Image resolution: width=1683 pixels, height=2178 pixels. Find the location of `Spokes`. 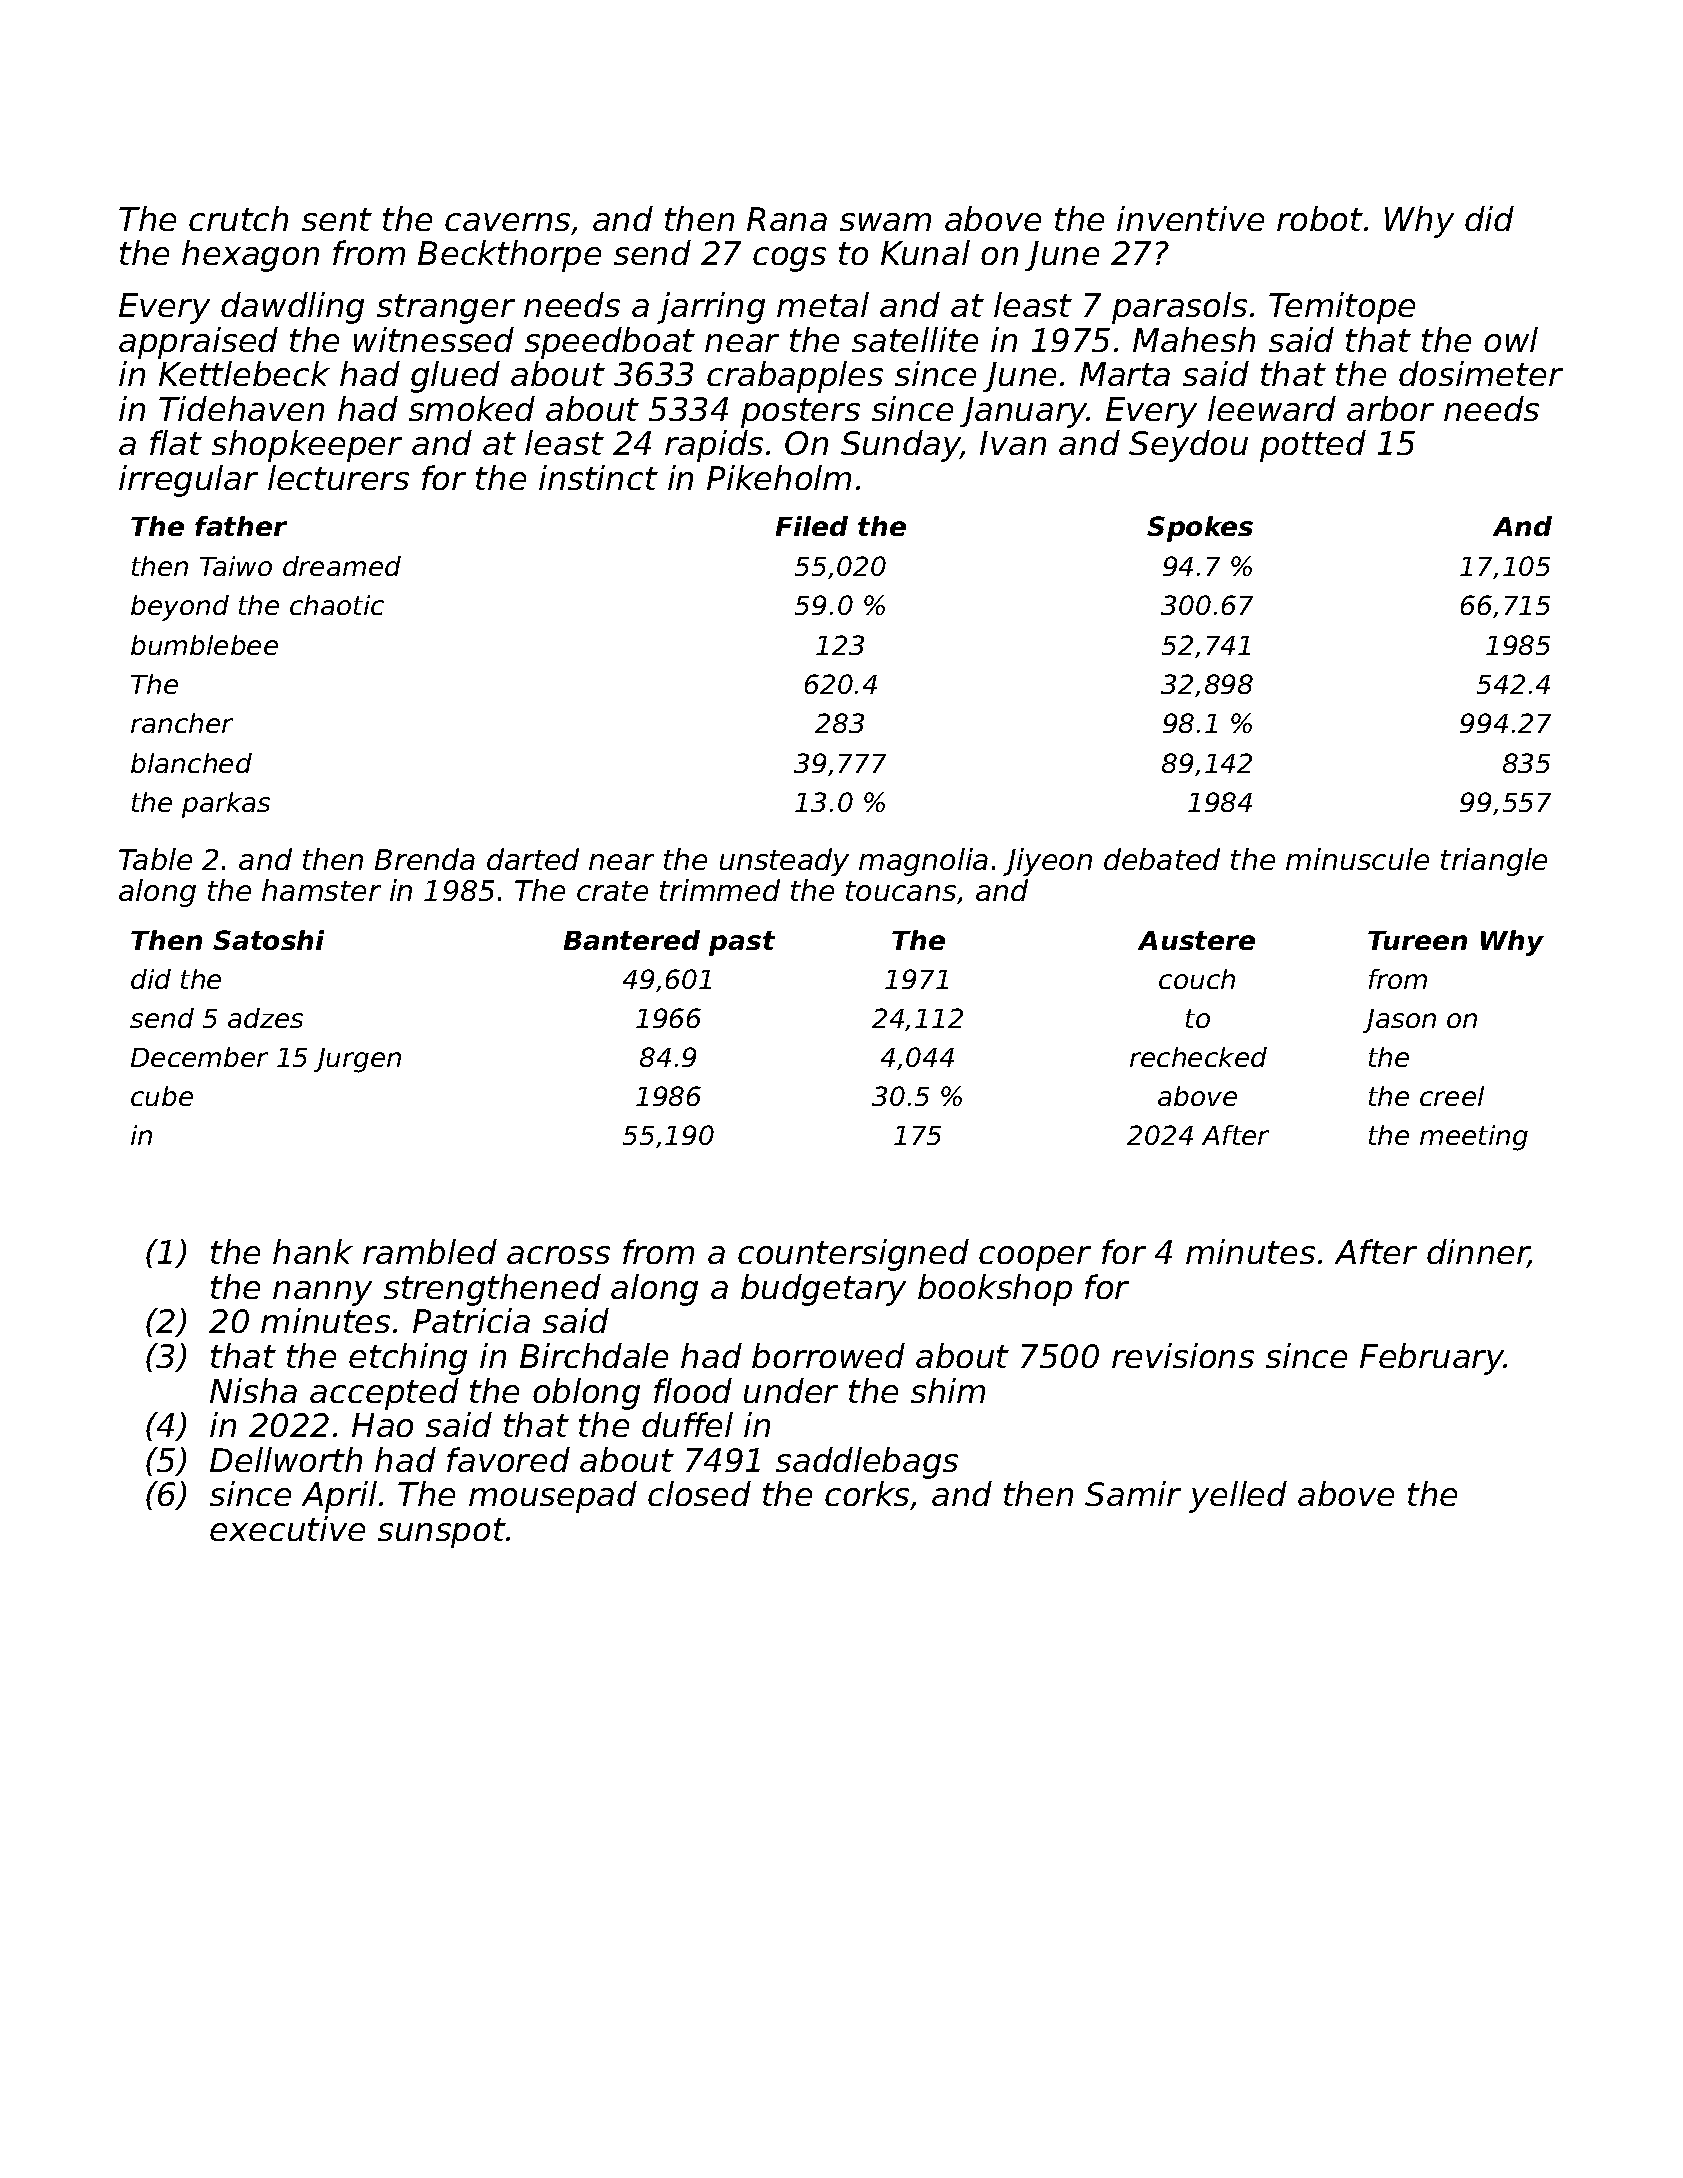

Spokes is located at coordinates (1200, 529).
